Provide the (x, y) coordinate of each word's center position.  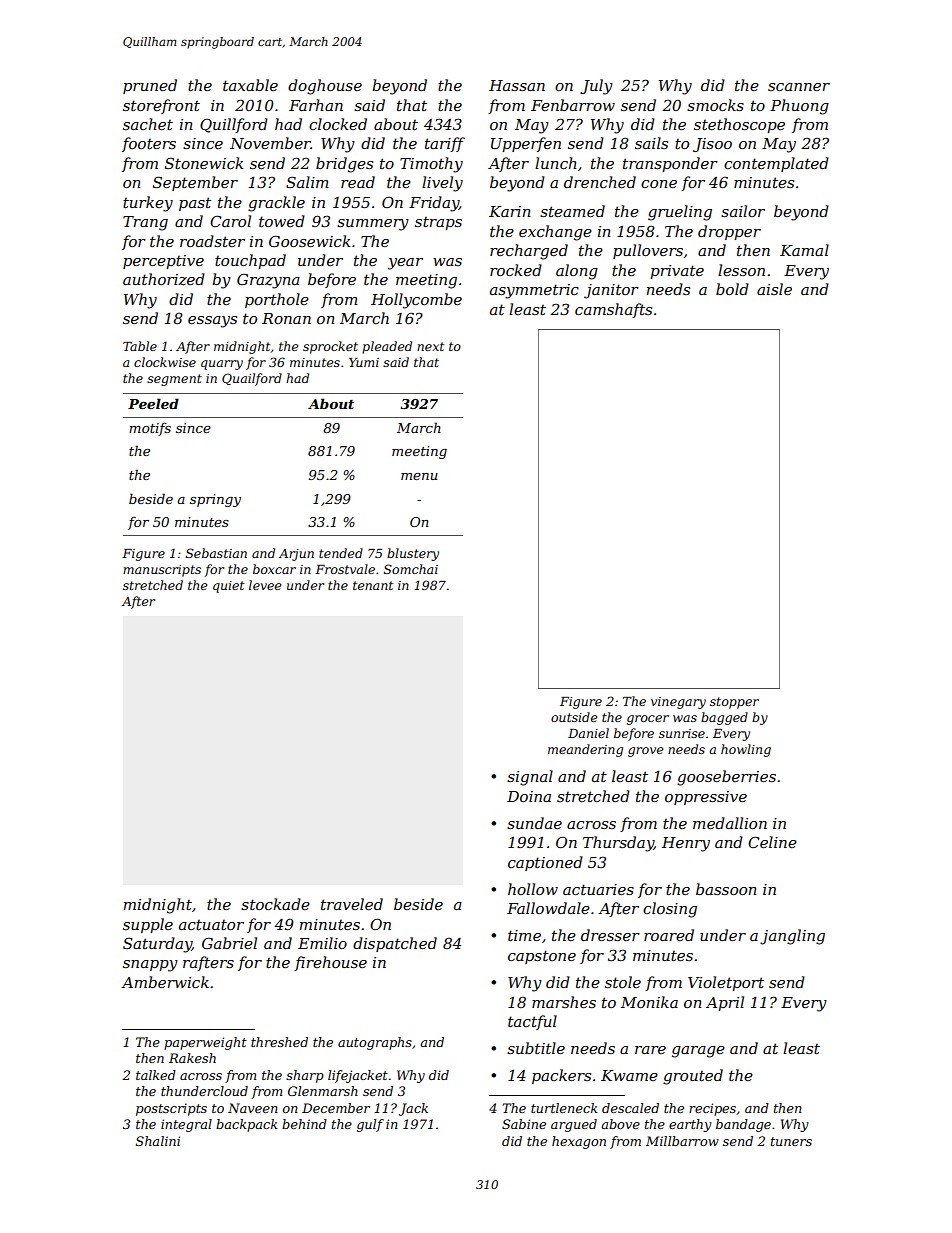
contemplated (776, 164)
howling (746, 750)
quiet (228, 587)
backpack (247, 1125)
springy (215, 500)
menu (419, 476)
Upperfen (526, 144)
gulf (370, 1125)
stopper (734, 703)
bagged (724, 718)
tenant (373, 585)
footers (149, 144)
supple (148, 925)
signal (530, 778)
